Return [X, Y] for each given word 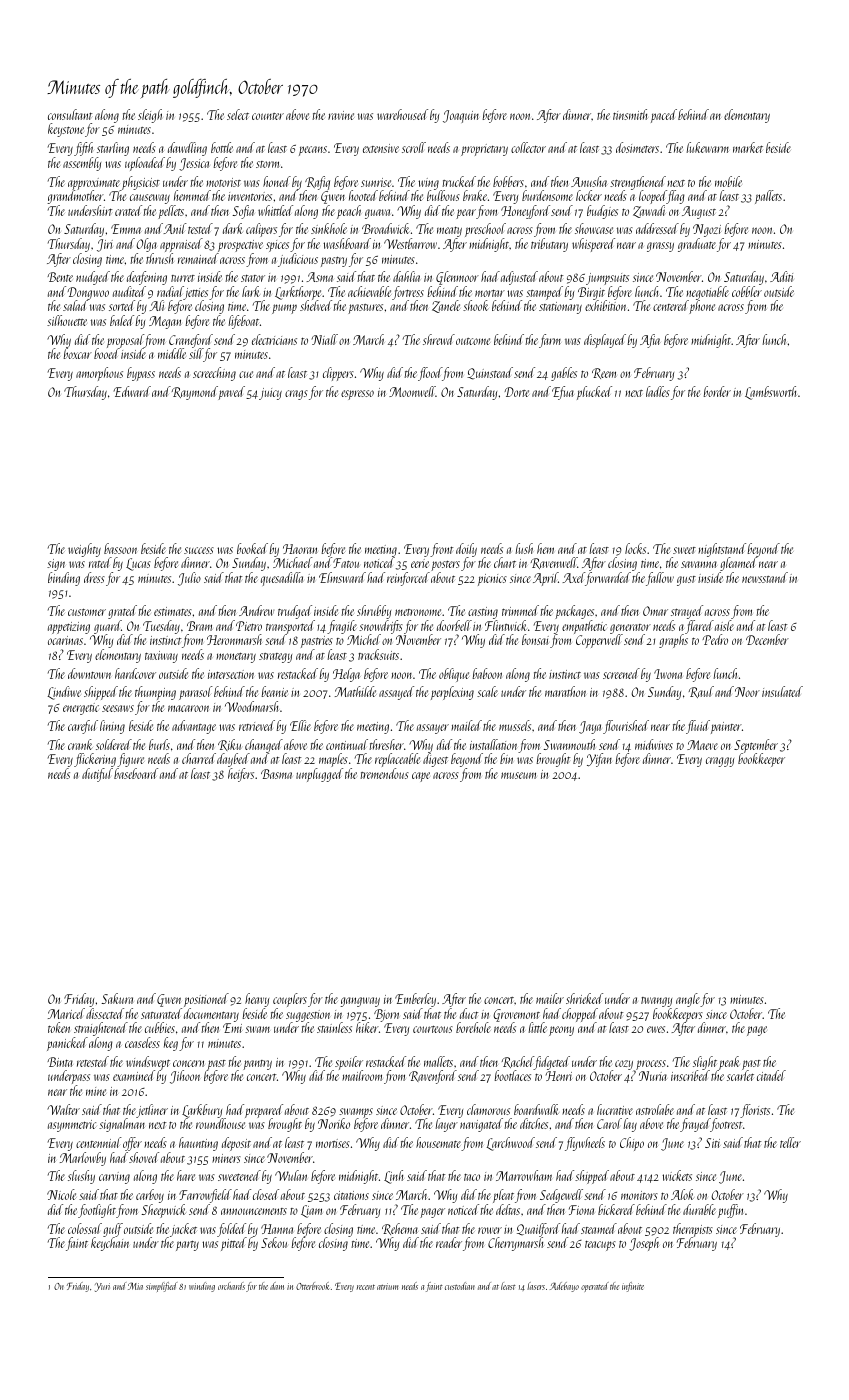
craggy [720, 762]
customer [87, 612]
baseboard [136, 773]
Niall [325, 339]
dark [233, 228]
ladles [658, 391]
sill [195, 354]
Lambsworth [771, 393]
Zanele [446, 306]
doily [466, 550]
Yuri [102, 1287]
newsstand [765, 577]
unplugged [319, 775]
